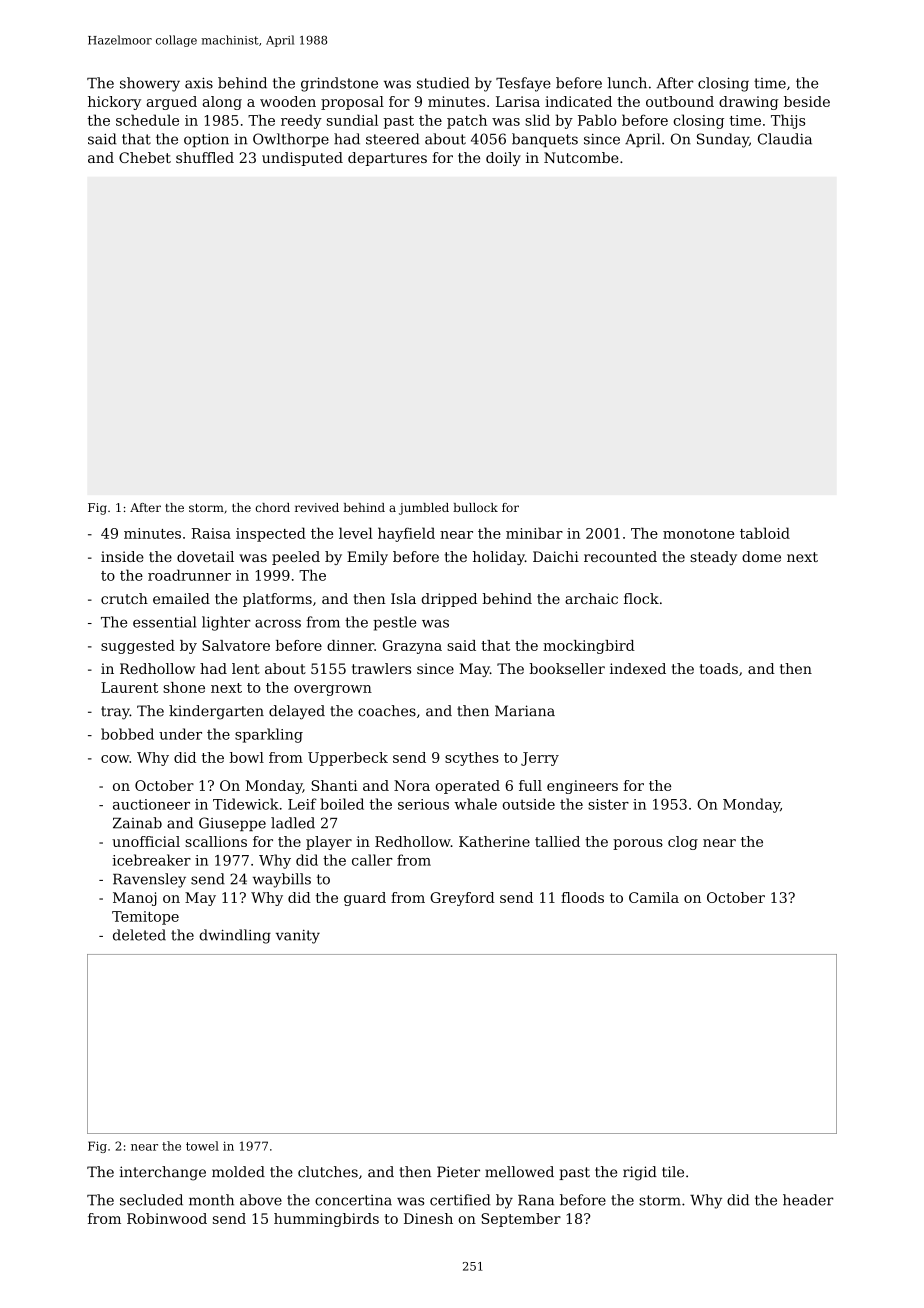 Image resolution: width=924 pixels, height=1308 pixels. Describe the element at coordinates (202, 1146) in the screenshot. I see `towel` at that location.
